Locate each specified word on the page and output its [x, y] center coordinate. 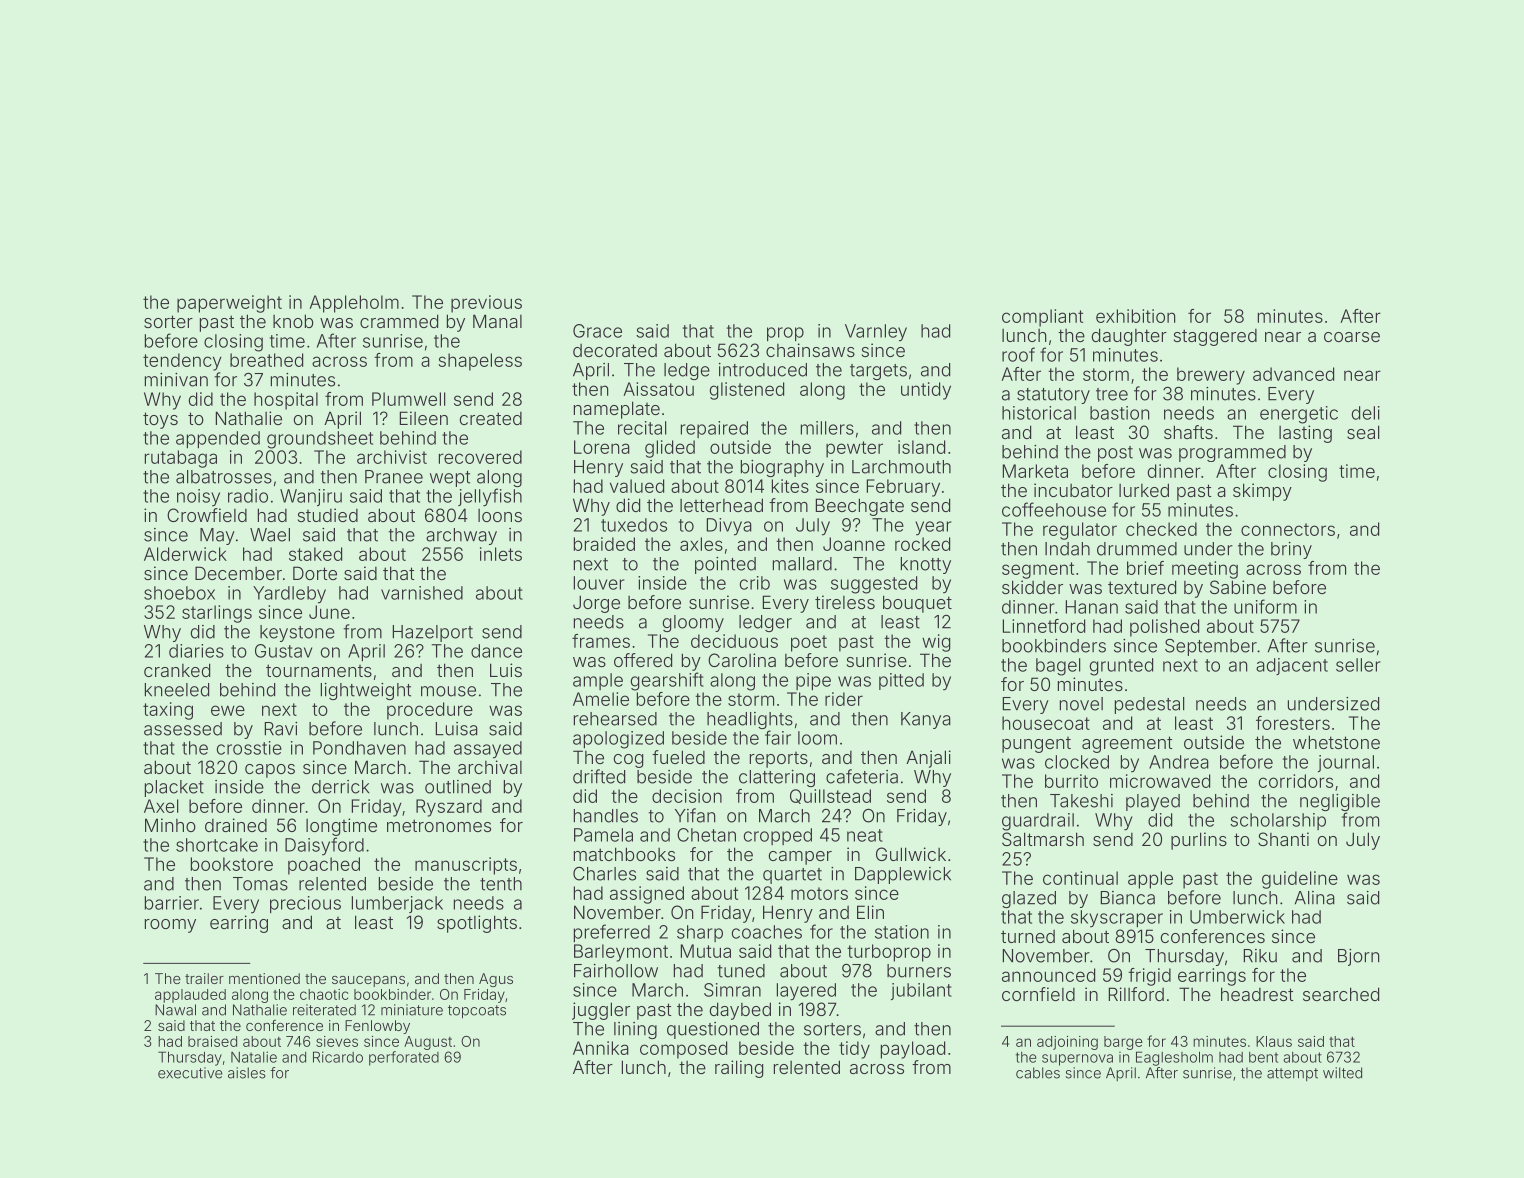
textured [1142, 587]
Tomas [260, 884]
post [1115, 454]
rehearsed [615, 719]
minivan [176, 380]
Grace [597, 331]
